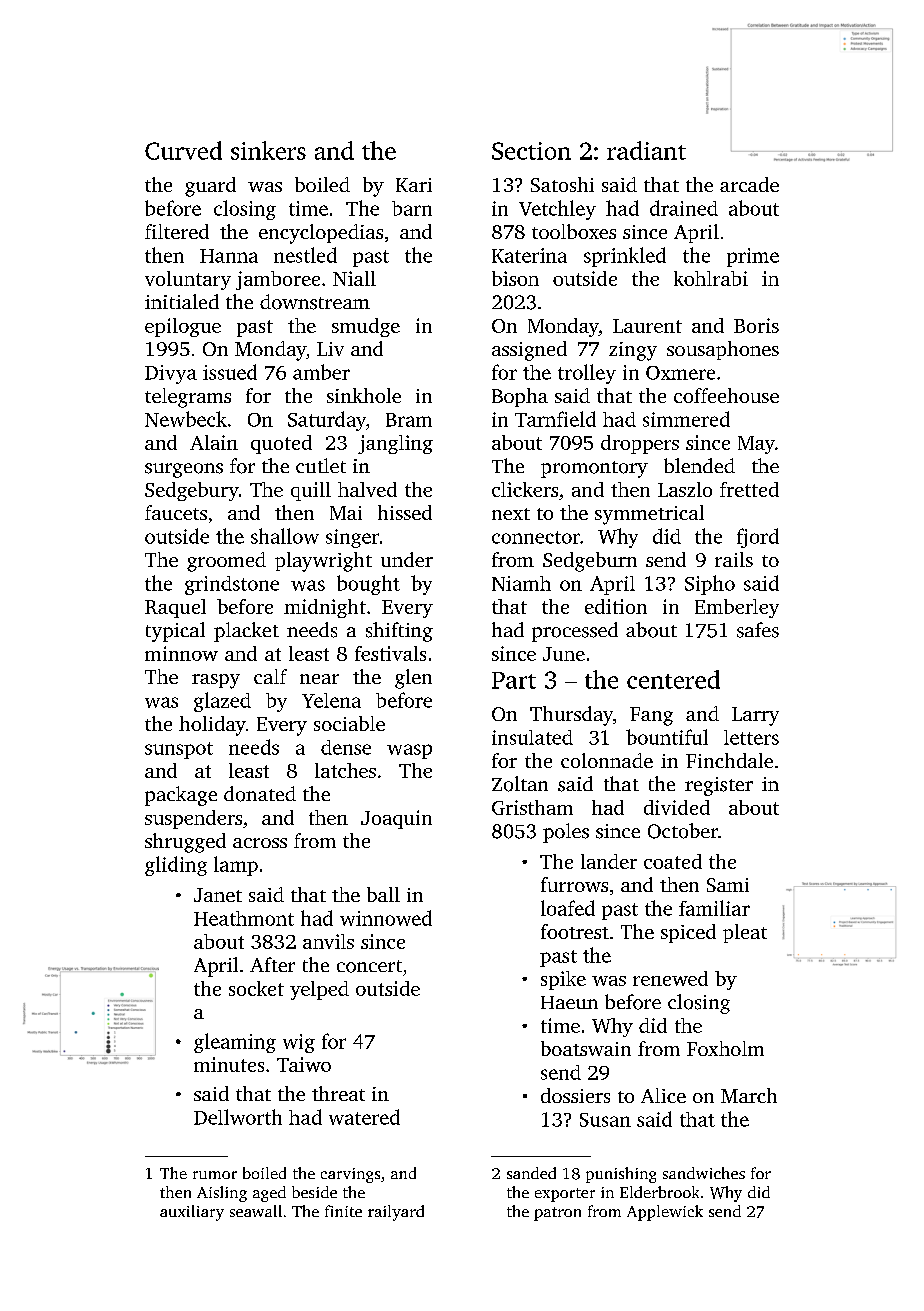 This screenshot has height=1311, width=924. What do you see at coordinates (531, 151) in the screenshot?
I see `Section` at bounding box center [531, 151].
